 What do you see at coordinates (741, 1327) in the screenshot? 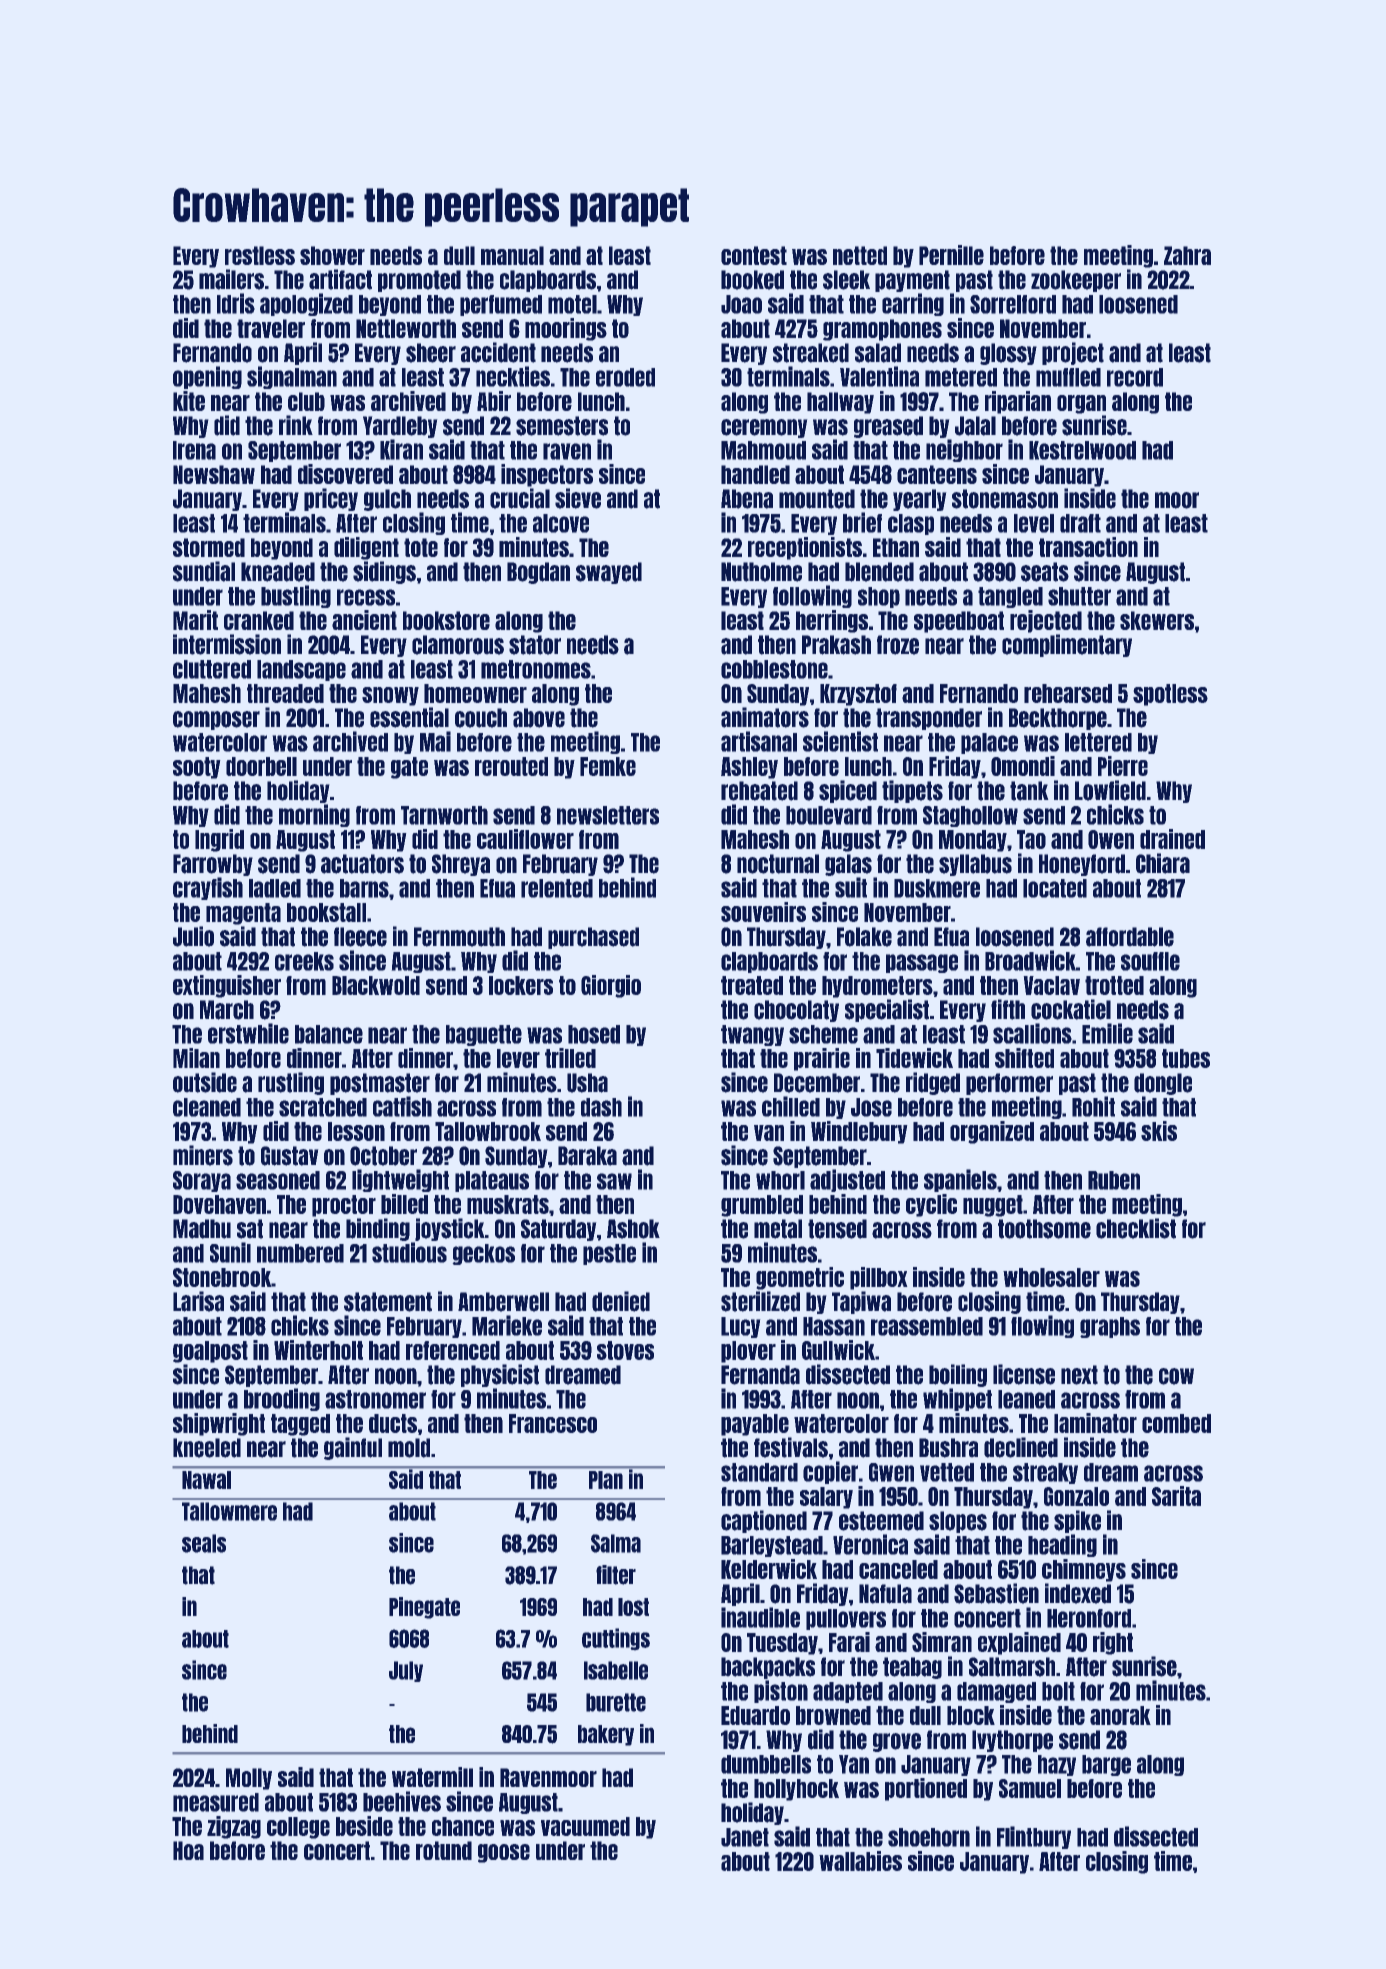
I see `Lucy` at bounding box center [741, 1327].
